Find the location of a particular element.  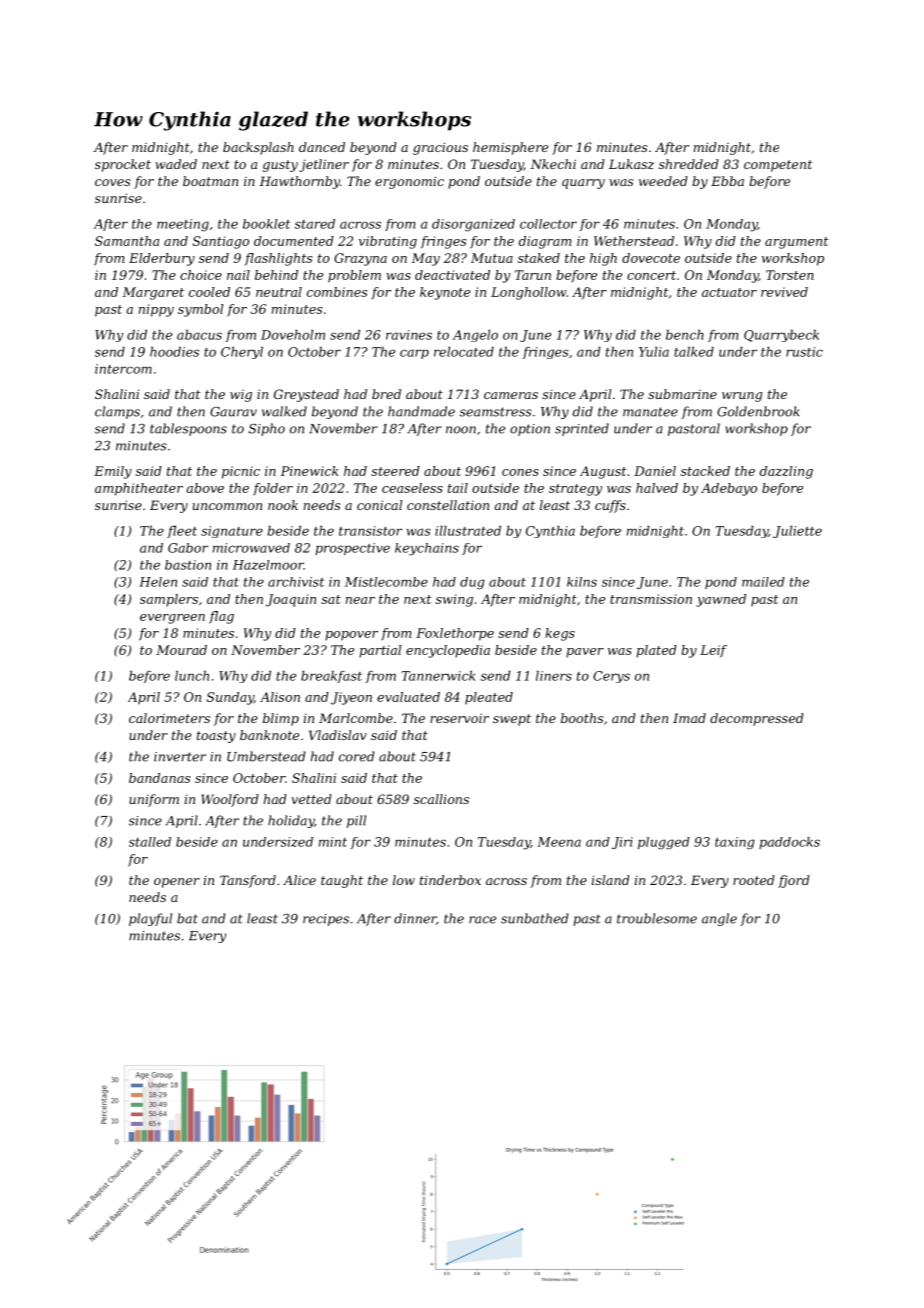

Helen is located at coordinates (158, 582).
